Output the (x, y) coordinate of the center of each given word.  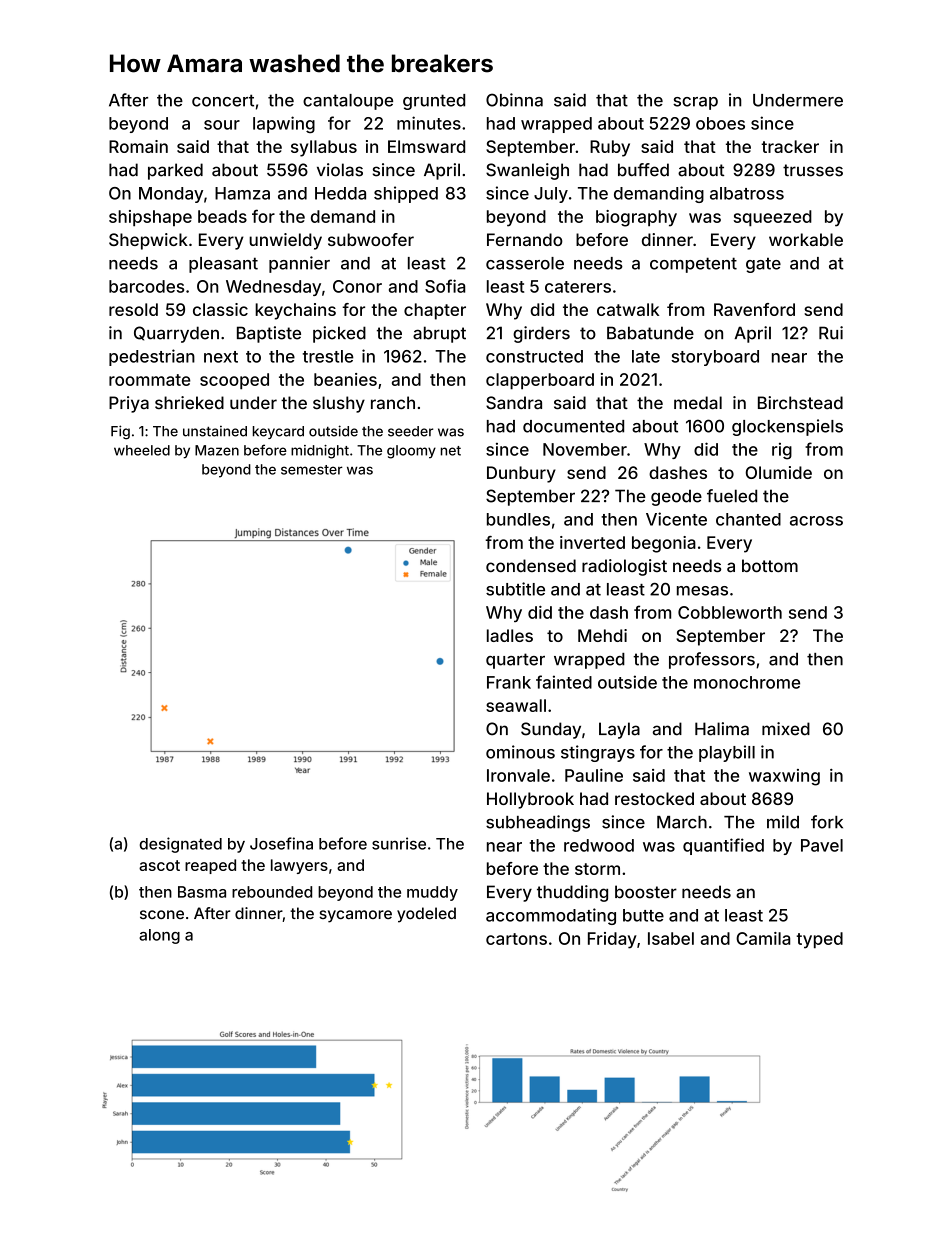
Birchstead (800, 403)
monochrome (747, 682)
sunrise (399, 843)
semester (312, 470)
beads (222, 216)
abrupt (439, 334)
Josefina (281, 843)
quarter (515, 661)
